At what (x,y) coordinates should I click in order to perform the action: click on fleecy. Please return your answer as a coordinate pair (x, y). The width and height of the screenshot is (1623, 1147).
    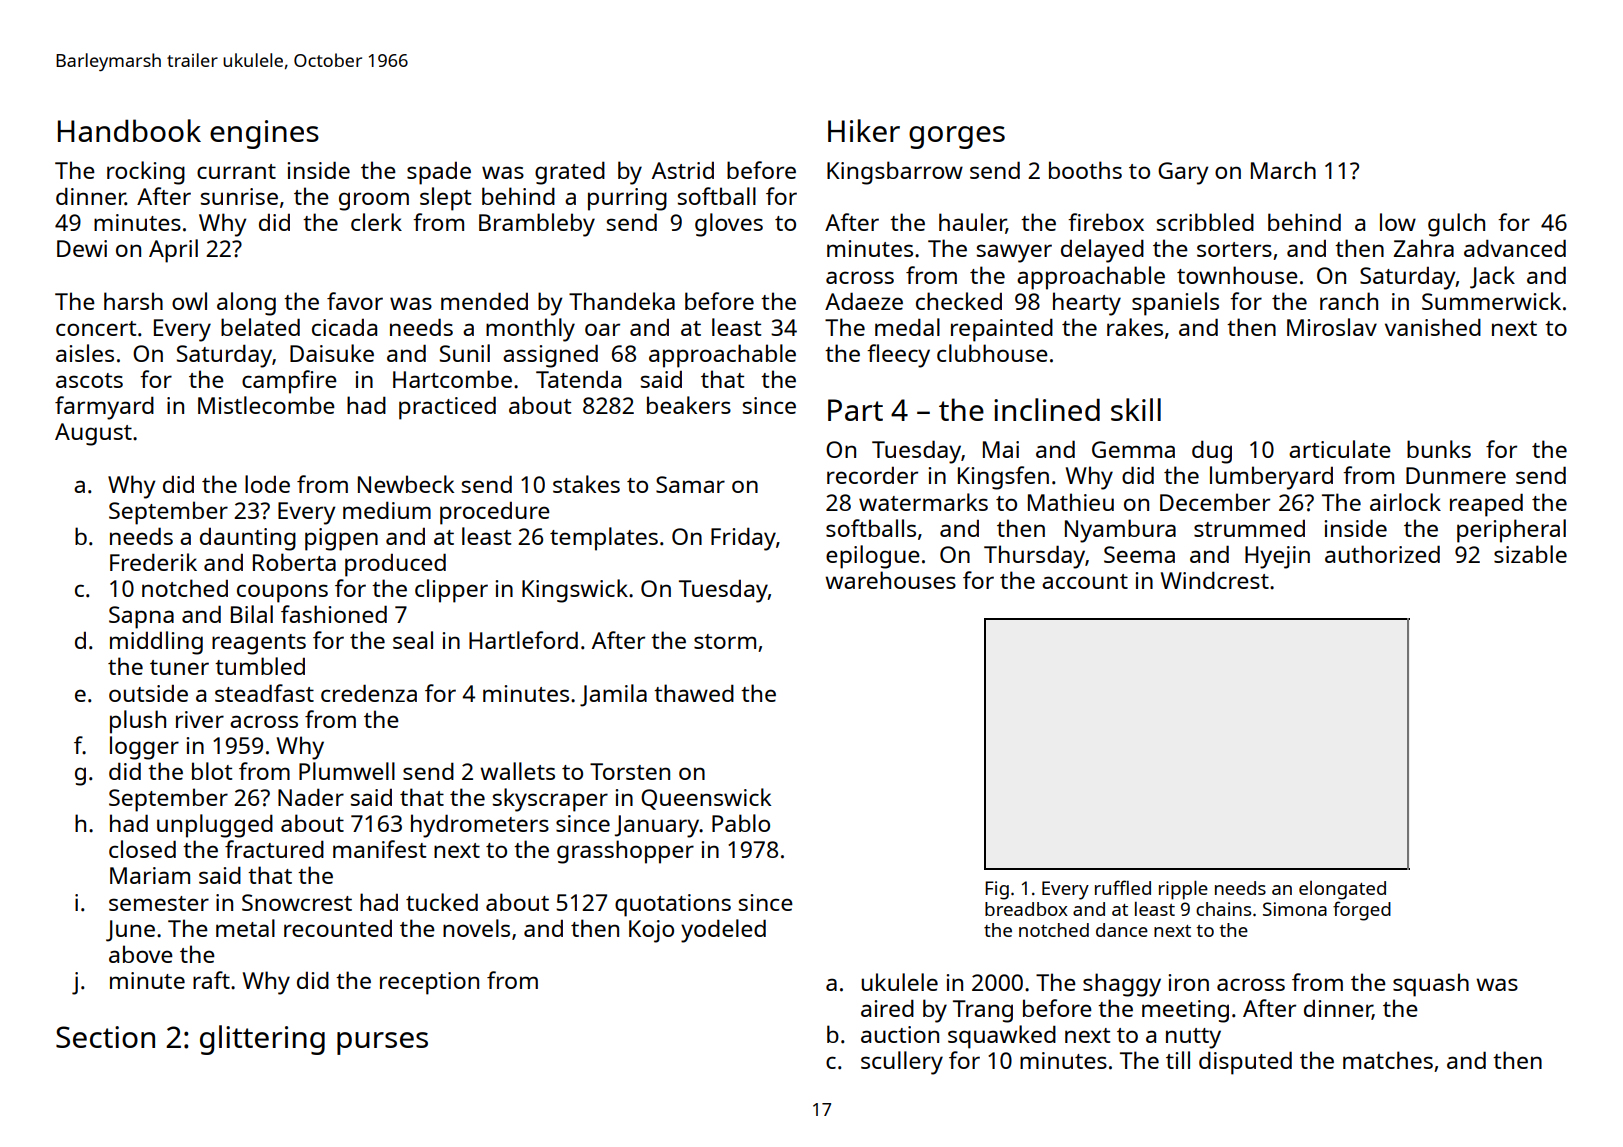
    Looking at the image, I should click on (898, 356).
